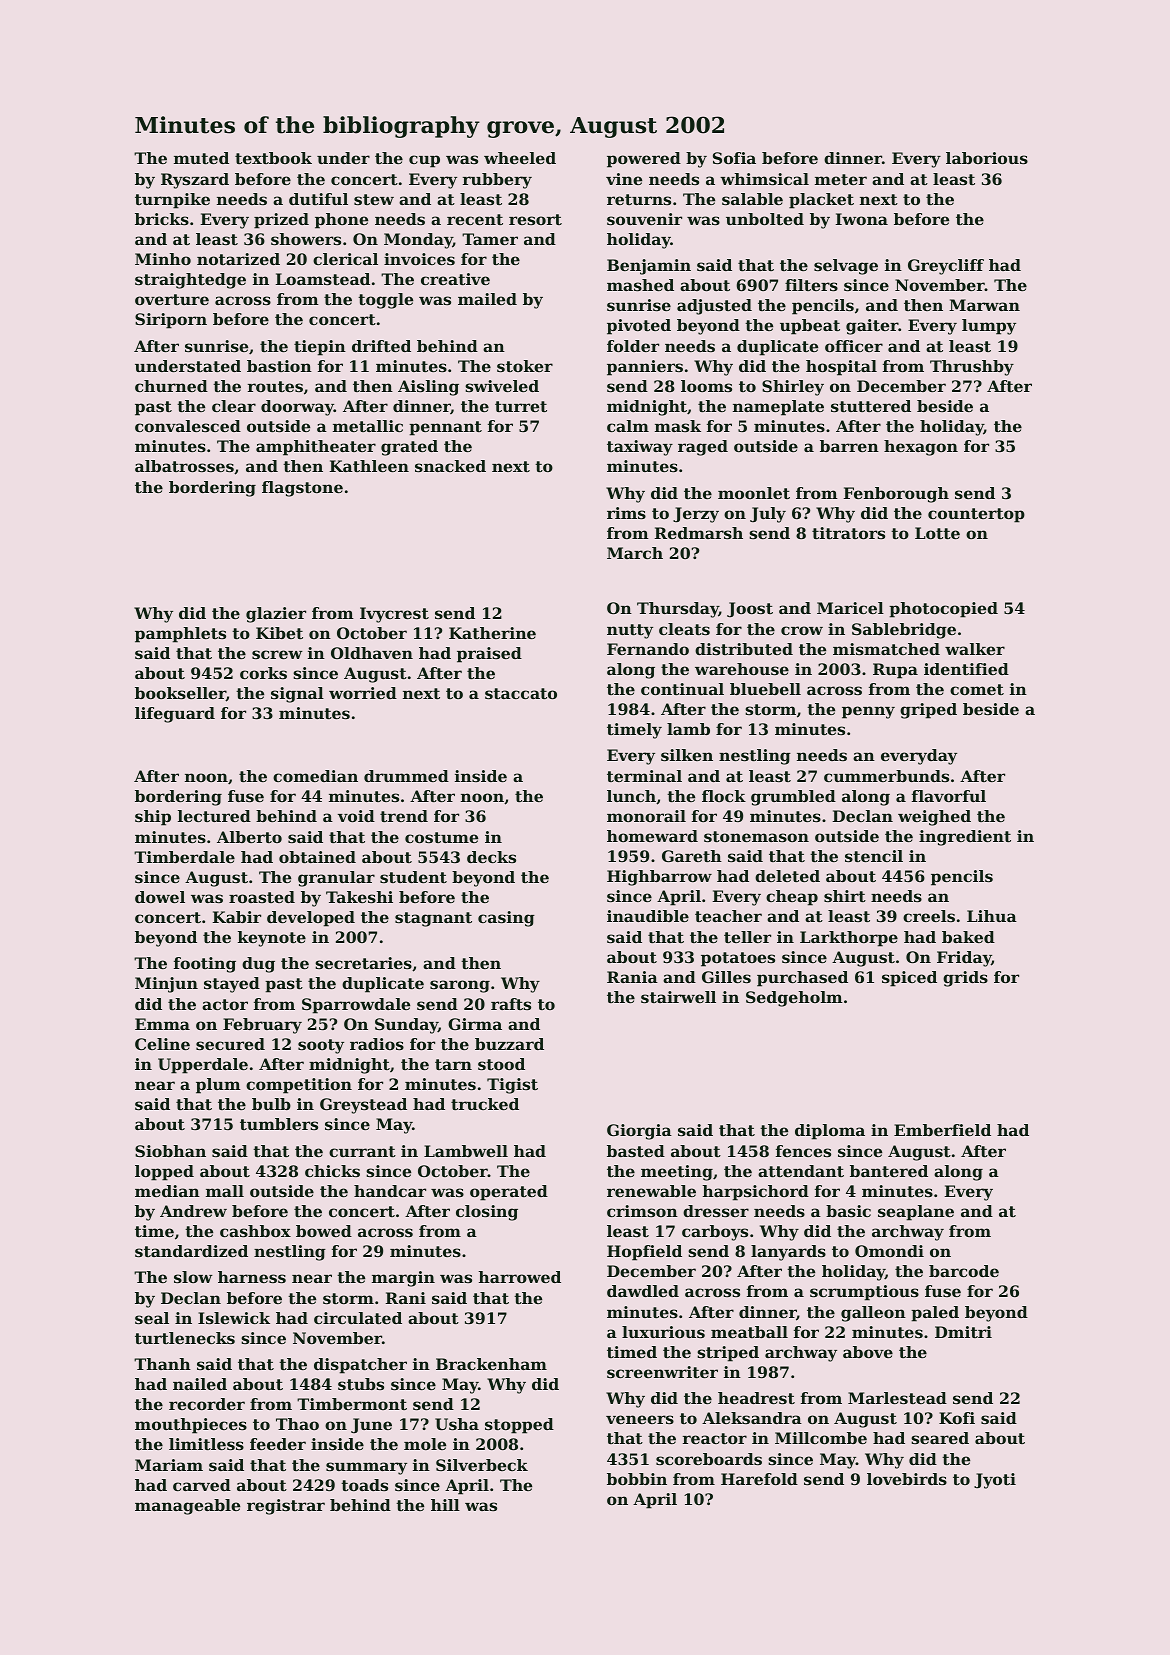  Describe the element at coordinates (909, 979) in the image. I see `spiced` at that location.
